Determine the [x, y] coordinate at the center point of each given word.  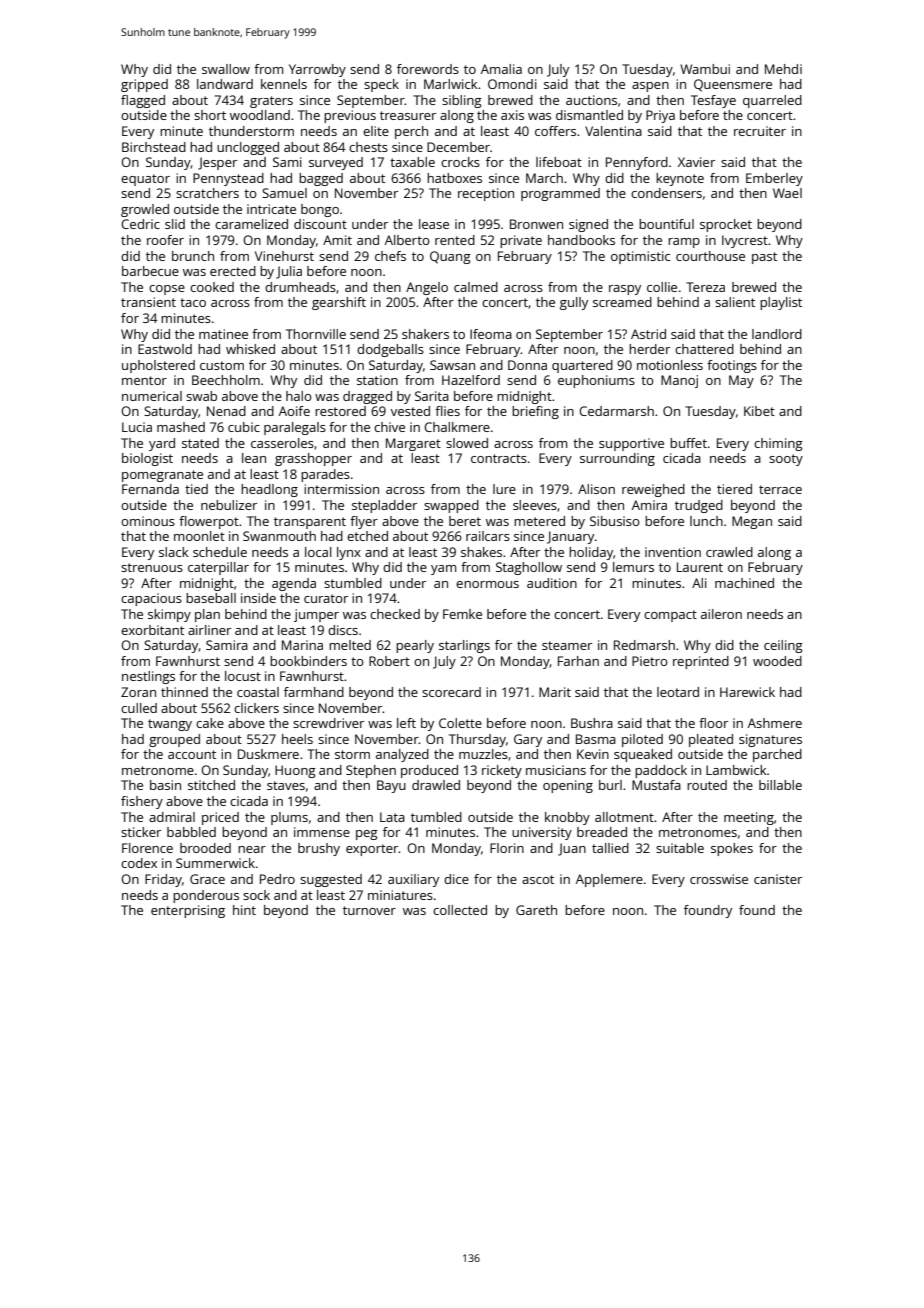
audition [552, 583]
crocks [460, 162]
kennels [284, 84]
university [542, 833]
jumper [316, 615]
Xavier [696, 162]
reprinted [701, 662]
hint [244, 910]
